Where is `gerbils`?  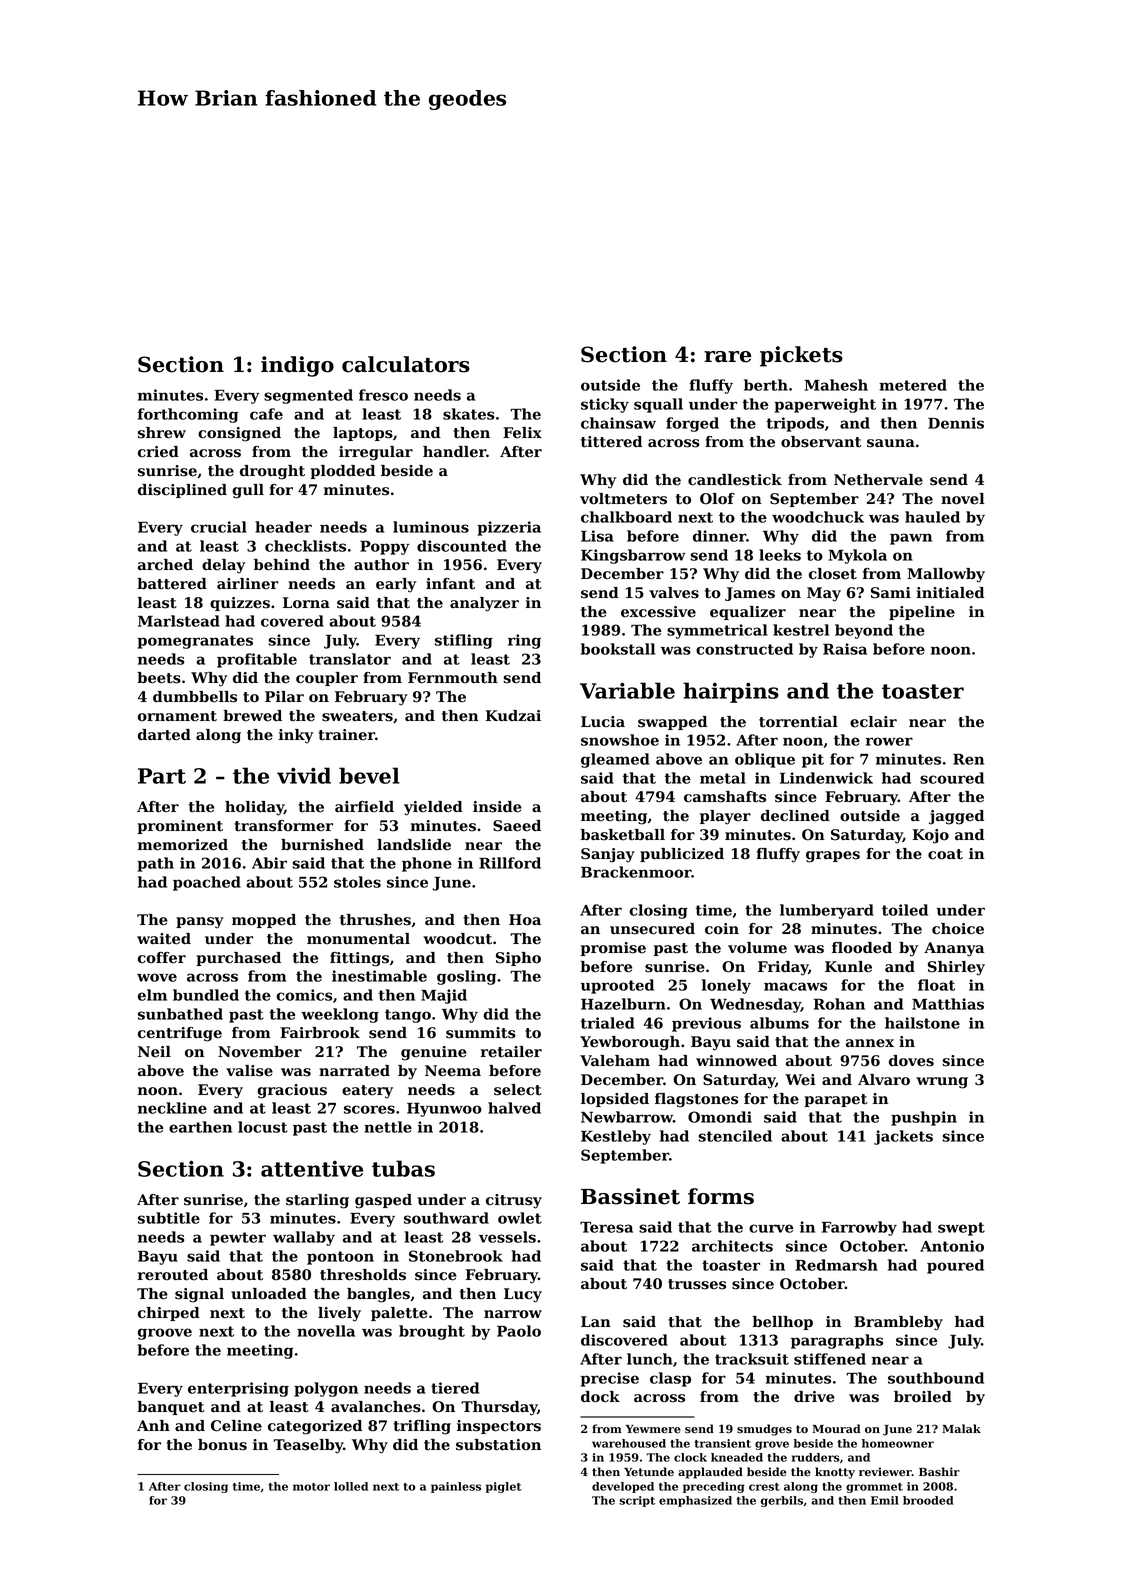
gerbils is located at coordinates (782, 1501).
